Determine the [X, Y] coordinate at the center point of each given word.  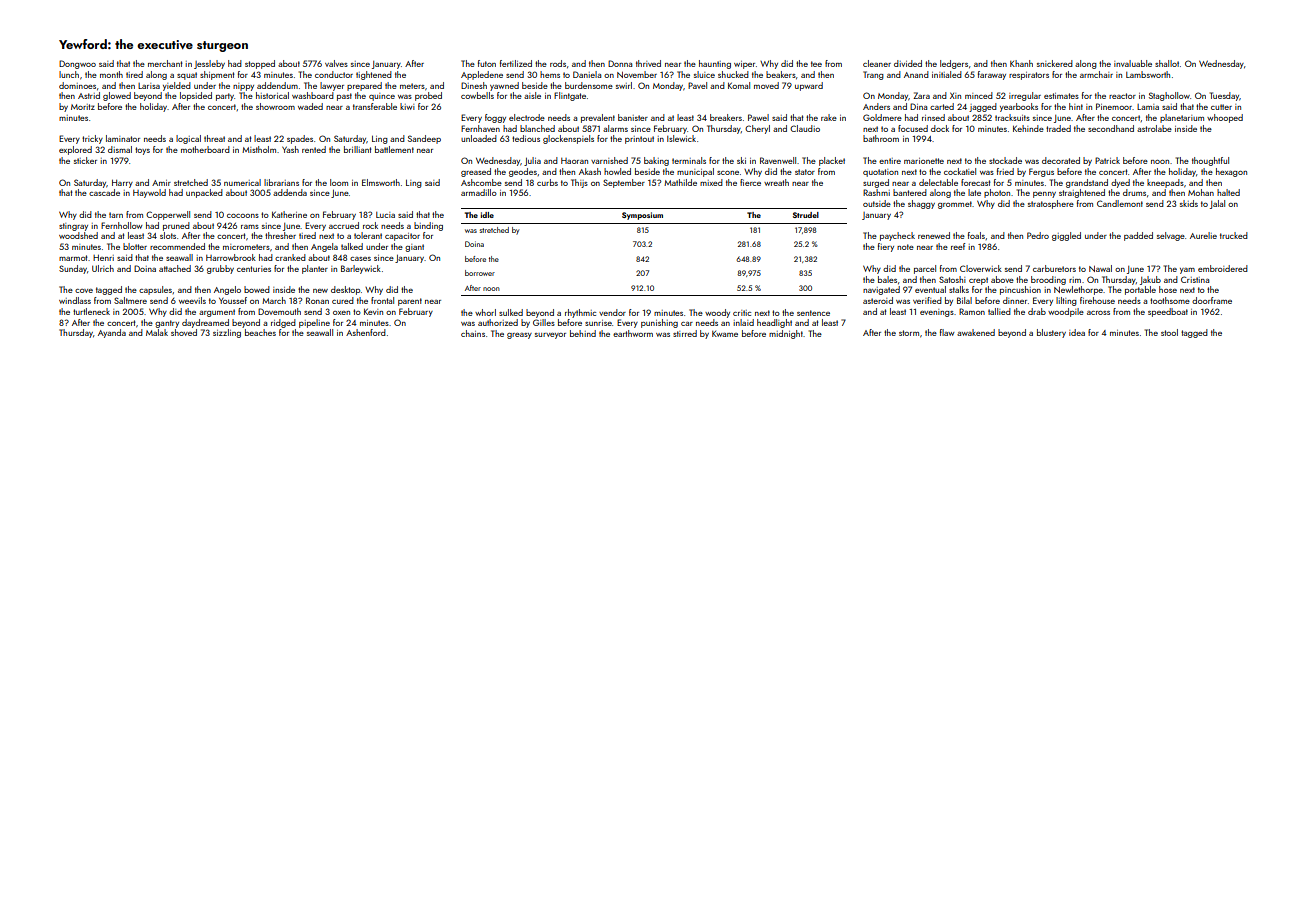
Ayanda [112, 333]
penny [1044, 195]
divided [908, 63]
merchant [165, 63]
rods [558, 63]
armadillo [479, 192]
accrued [344, 225]
